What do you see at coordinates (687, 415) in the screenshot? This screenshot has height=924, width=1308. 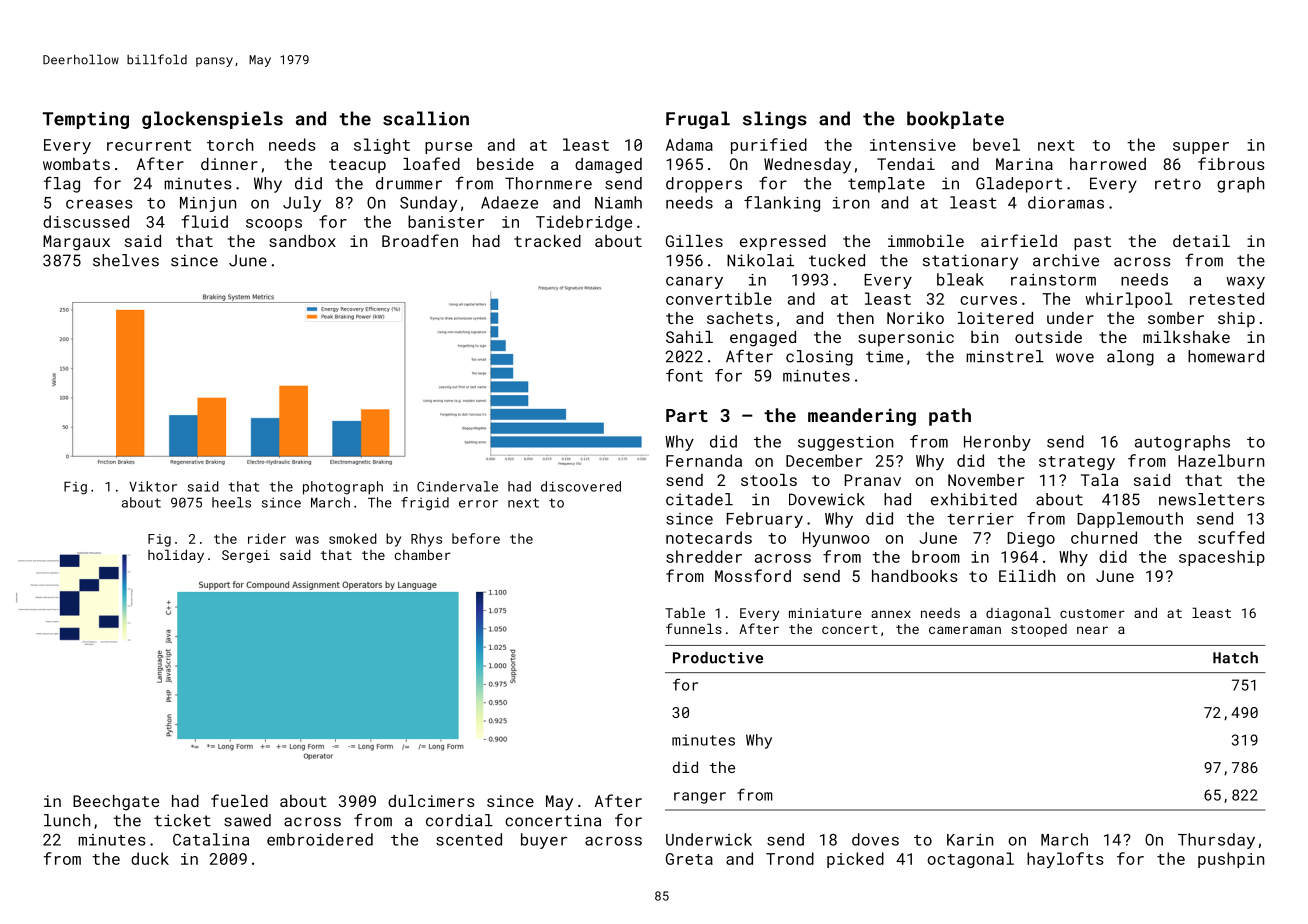 I see `Part` at bounding box center [687, 415].
